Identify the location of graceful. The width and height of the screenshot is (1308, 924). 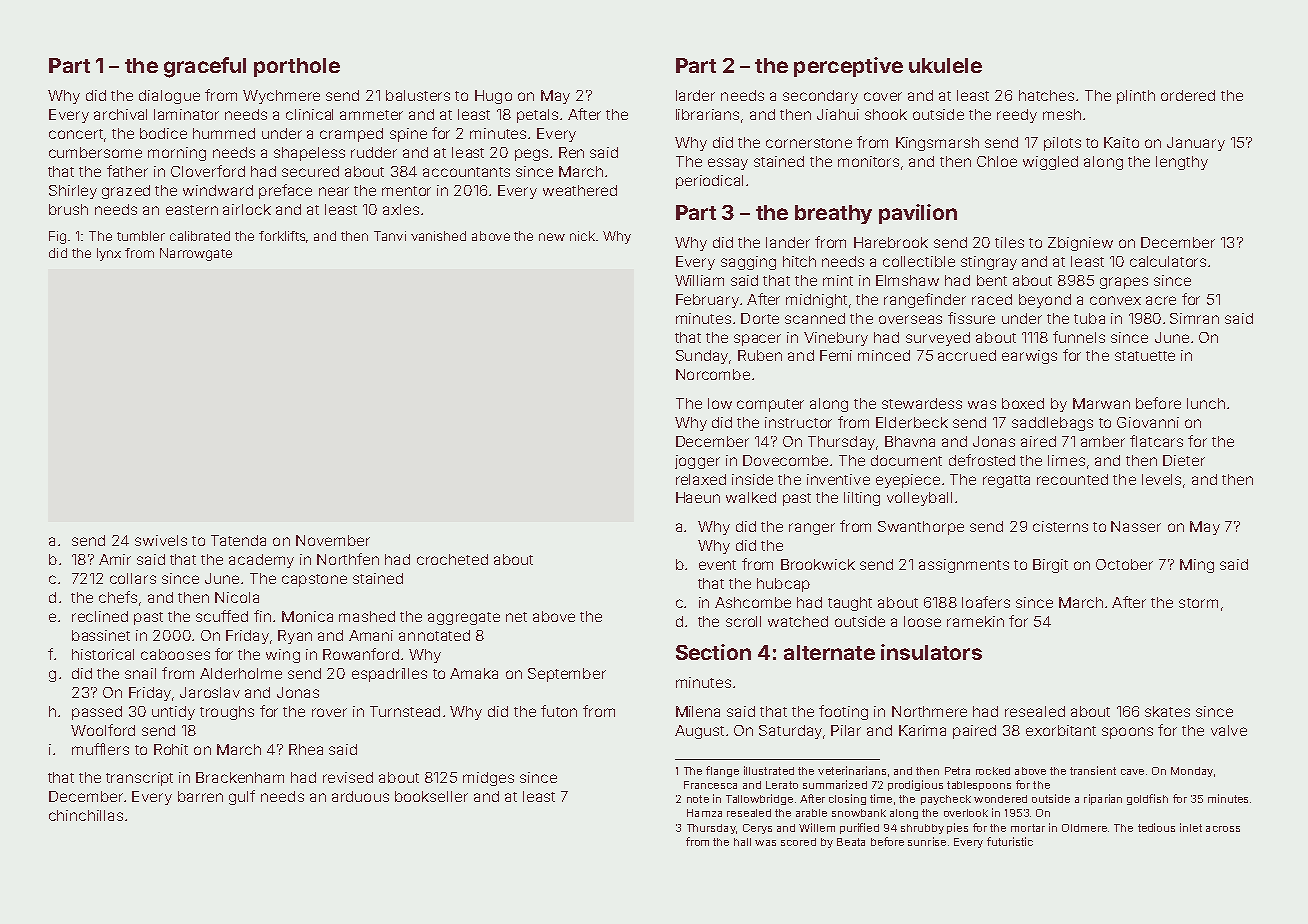
(205, 67).
